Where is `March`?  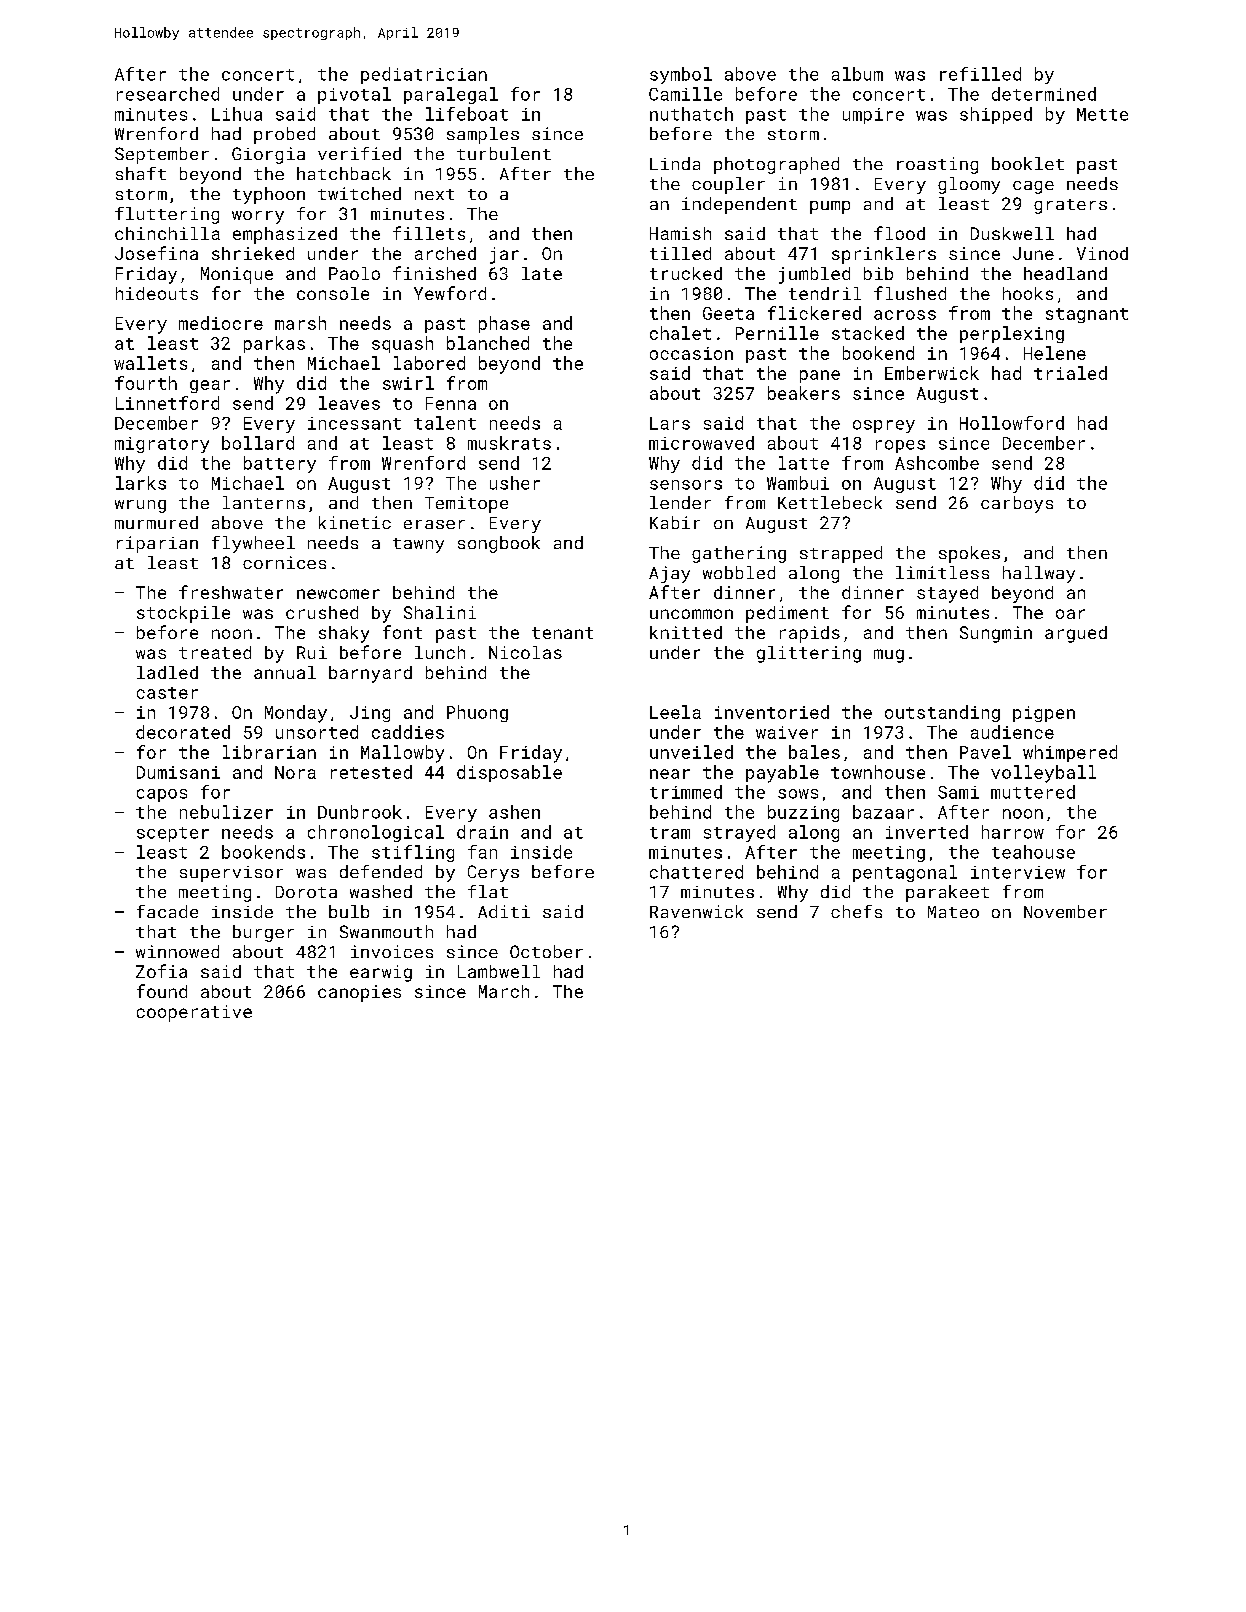
March is located at coordinates (504, 991).
